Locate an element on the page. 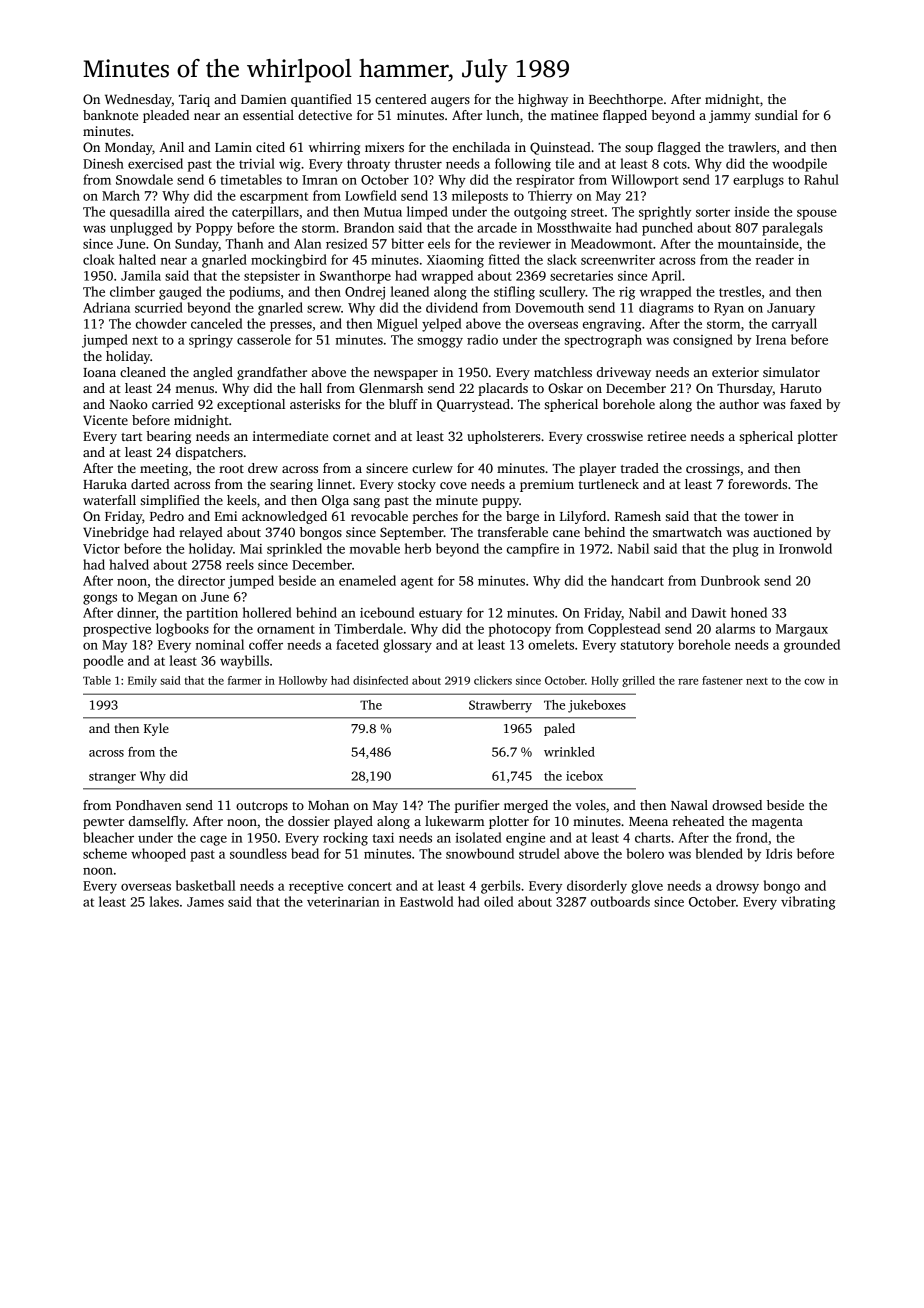 This image has height=1308, width=924. forewords is located at coordinates (757, 484).
